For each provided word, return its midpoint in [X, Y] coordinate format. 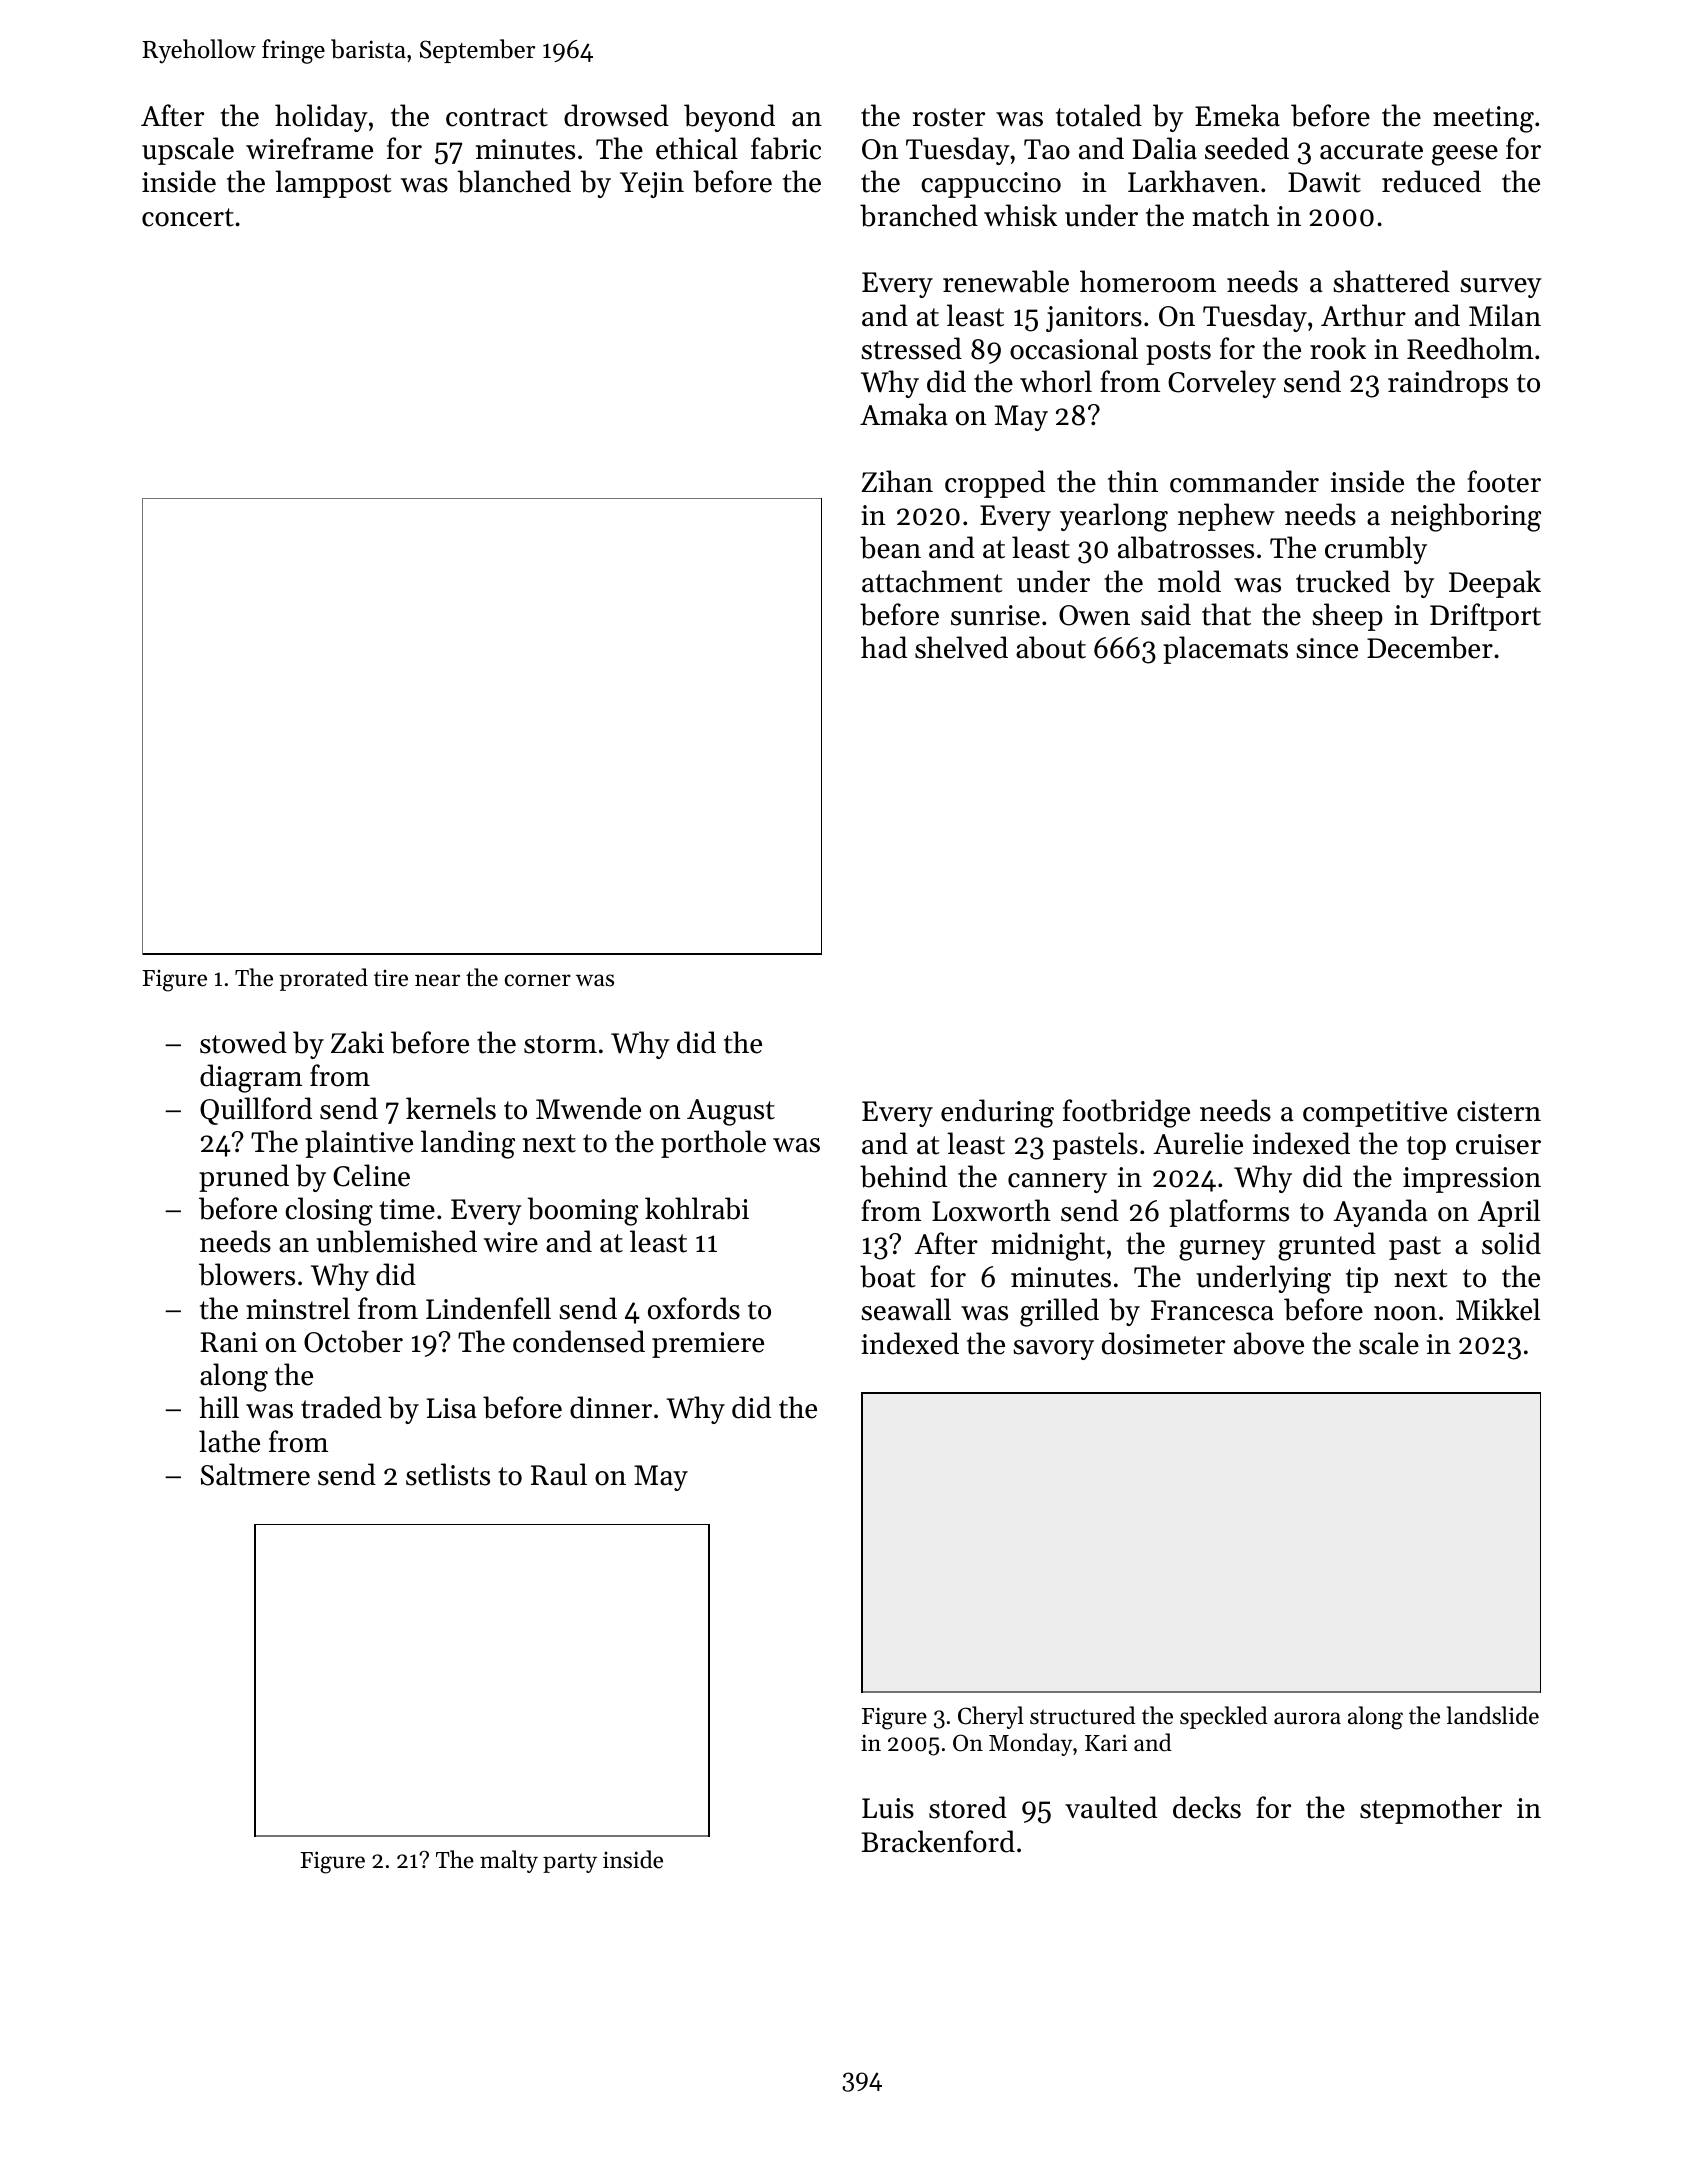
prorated [323, 979]
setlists [448, 1474]
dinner [611, 1407]
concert [188, 217]
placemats [1225, 650]
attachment [932, 581]
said [1166, 614]
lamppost [333, 184]
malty [509, 1861]
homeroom [1148, 281]
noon [1405, 1313]
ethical [697, 148]
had [884, 647]
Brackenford [938, 1841]
